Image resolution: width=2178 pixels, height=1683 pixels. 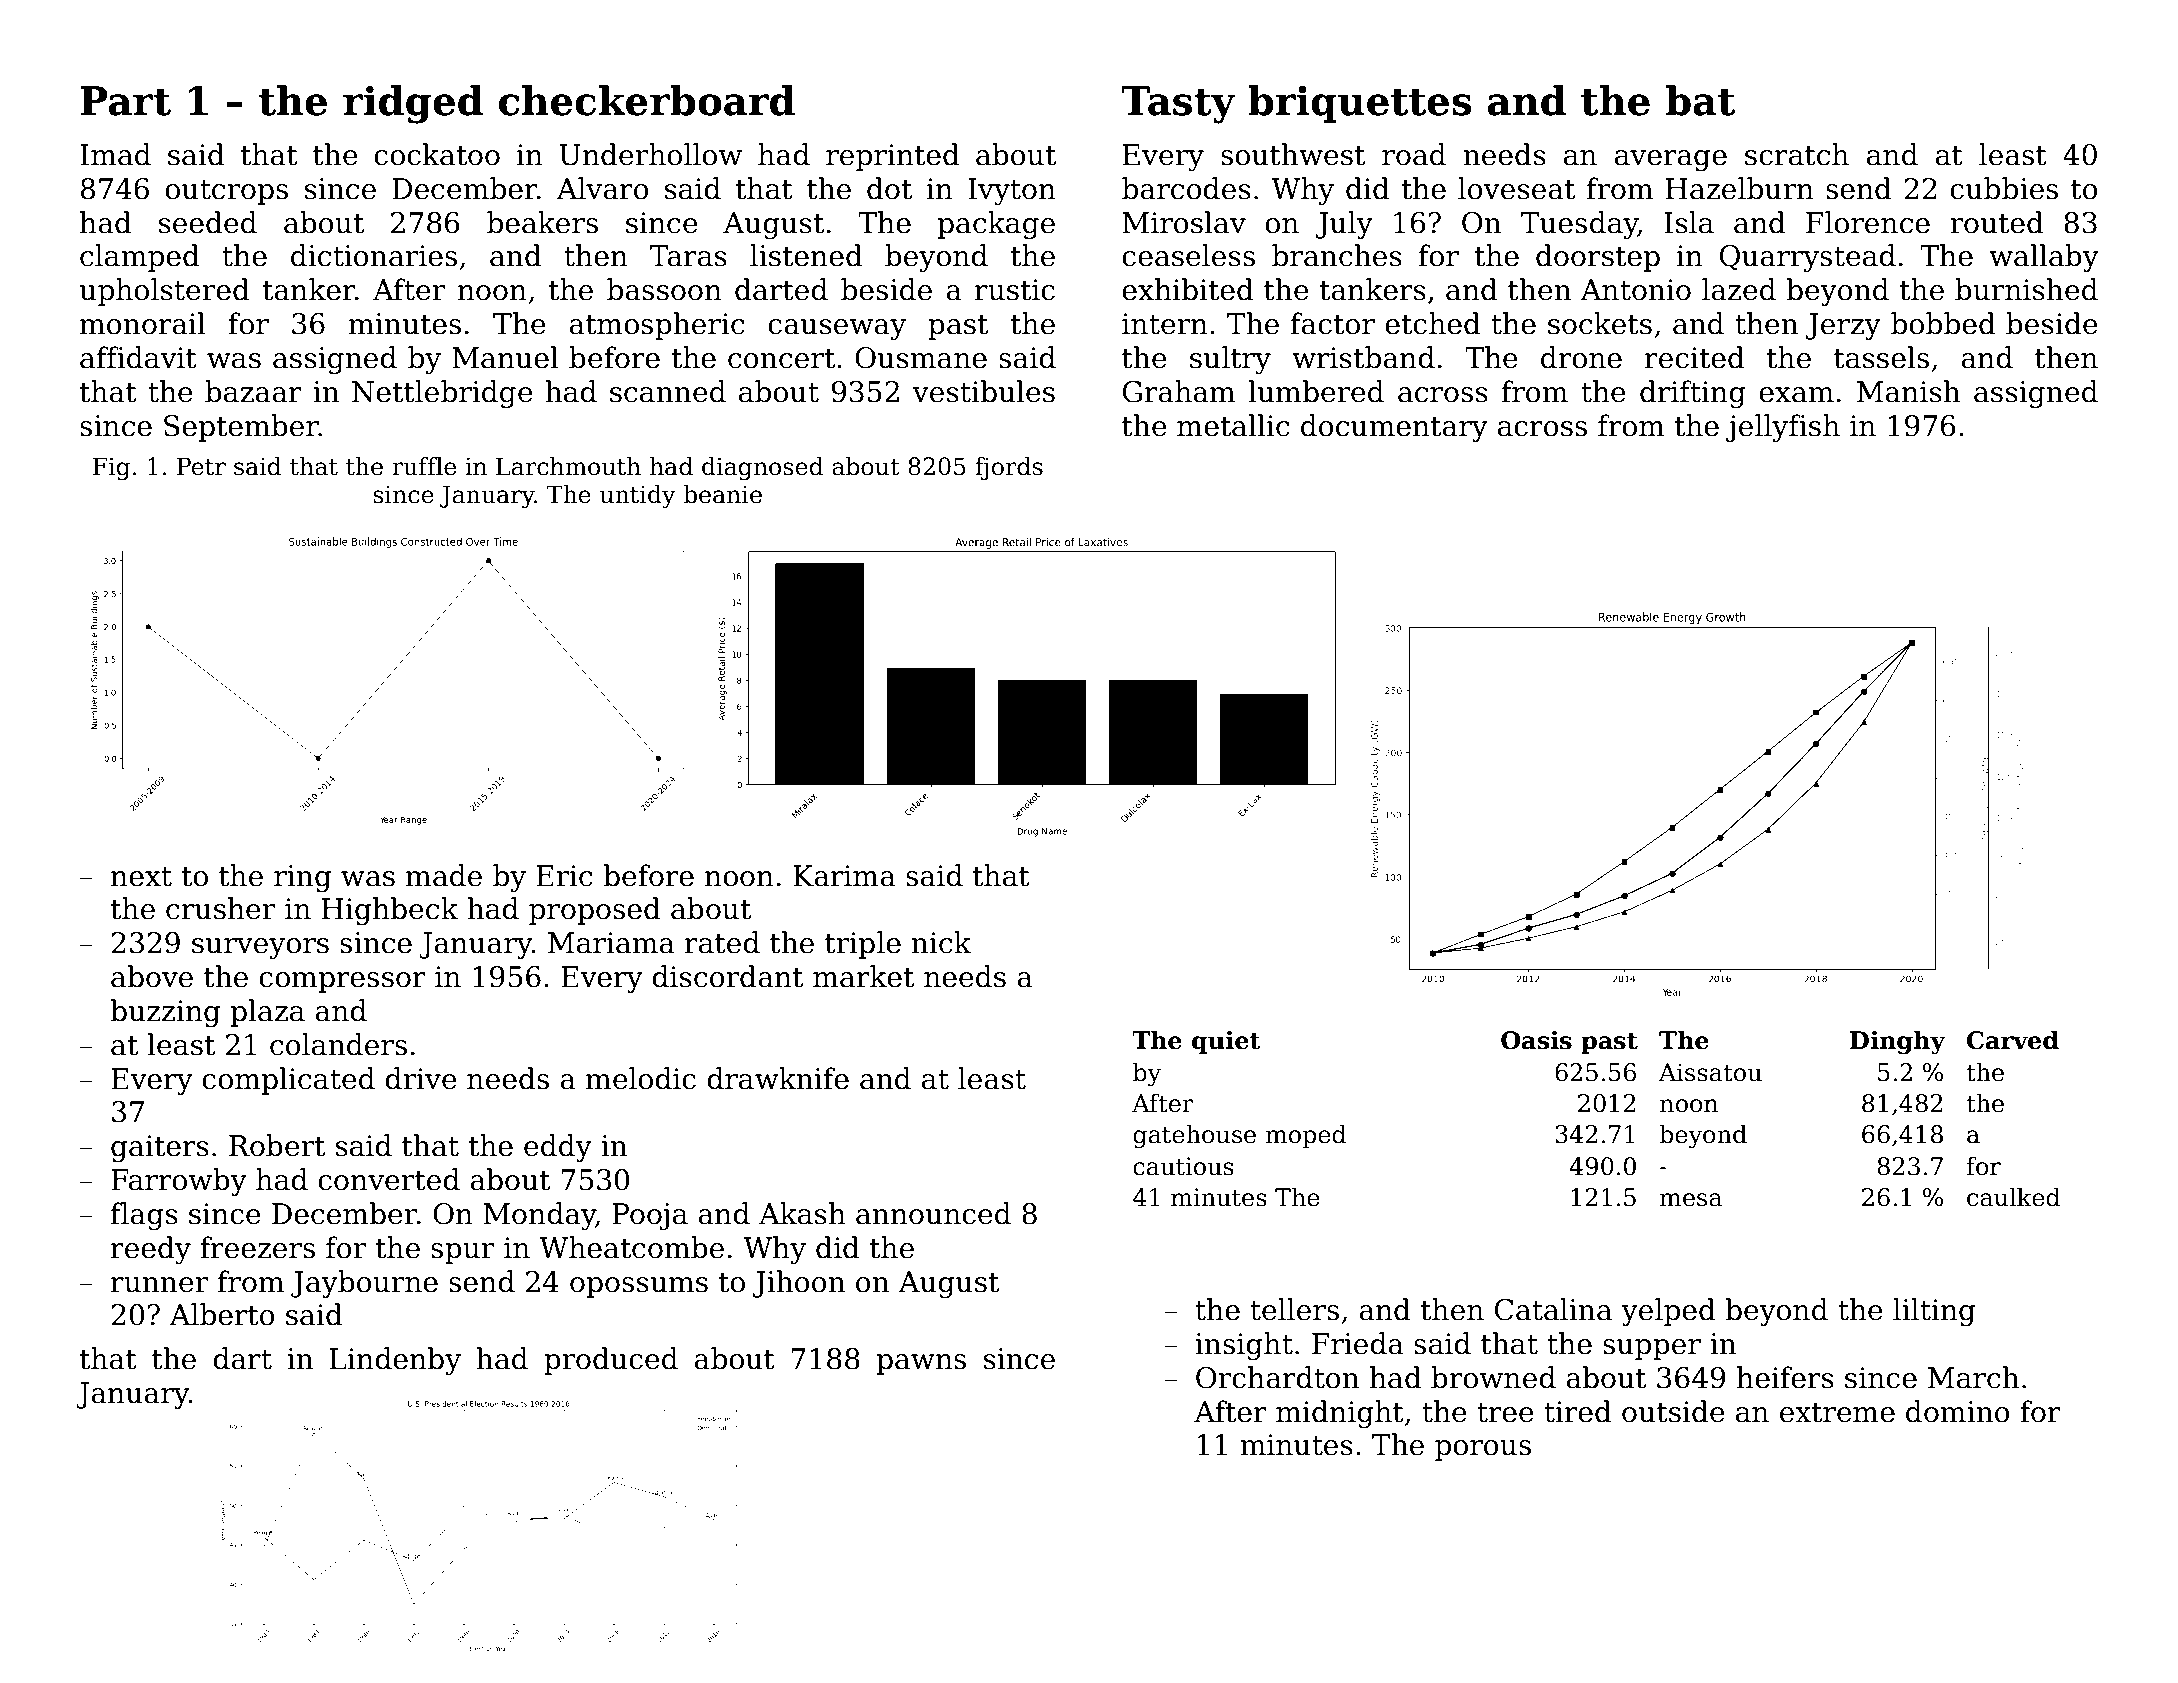 I want to click on nick, so click(x=941, y=942).
